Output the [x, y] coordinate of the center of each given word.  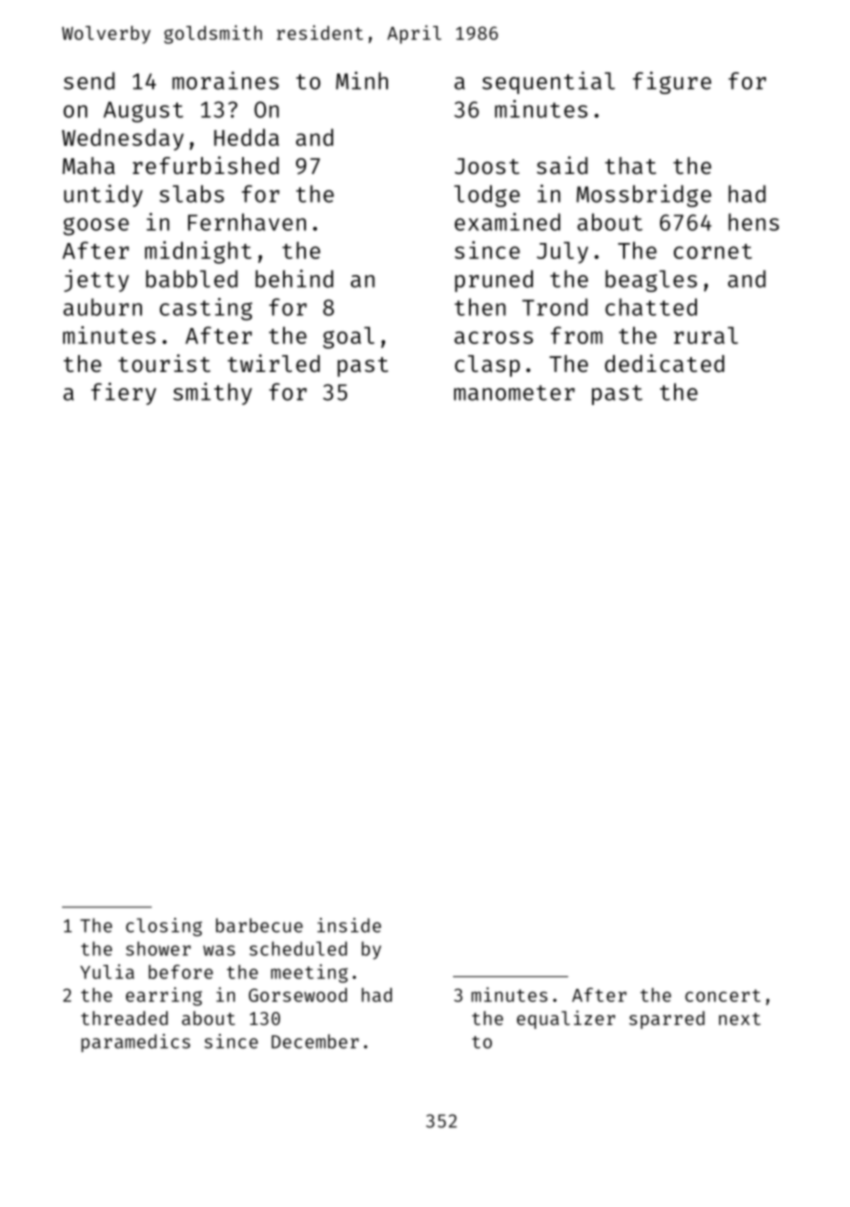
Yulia [107, 971]
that [630, 165]
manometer [514, 393]
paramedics [135, 1043]
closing [164, 927]
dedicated [664, 363]
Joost [487, 166]
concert [723, 995]
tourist [164, 363]
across [493, 337]
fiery [123, 393]
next [740, 1019]
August [143, 112]
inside [349, 925]
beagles [651, 281]
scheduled [298, 948]
